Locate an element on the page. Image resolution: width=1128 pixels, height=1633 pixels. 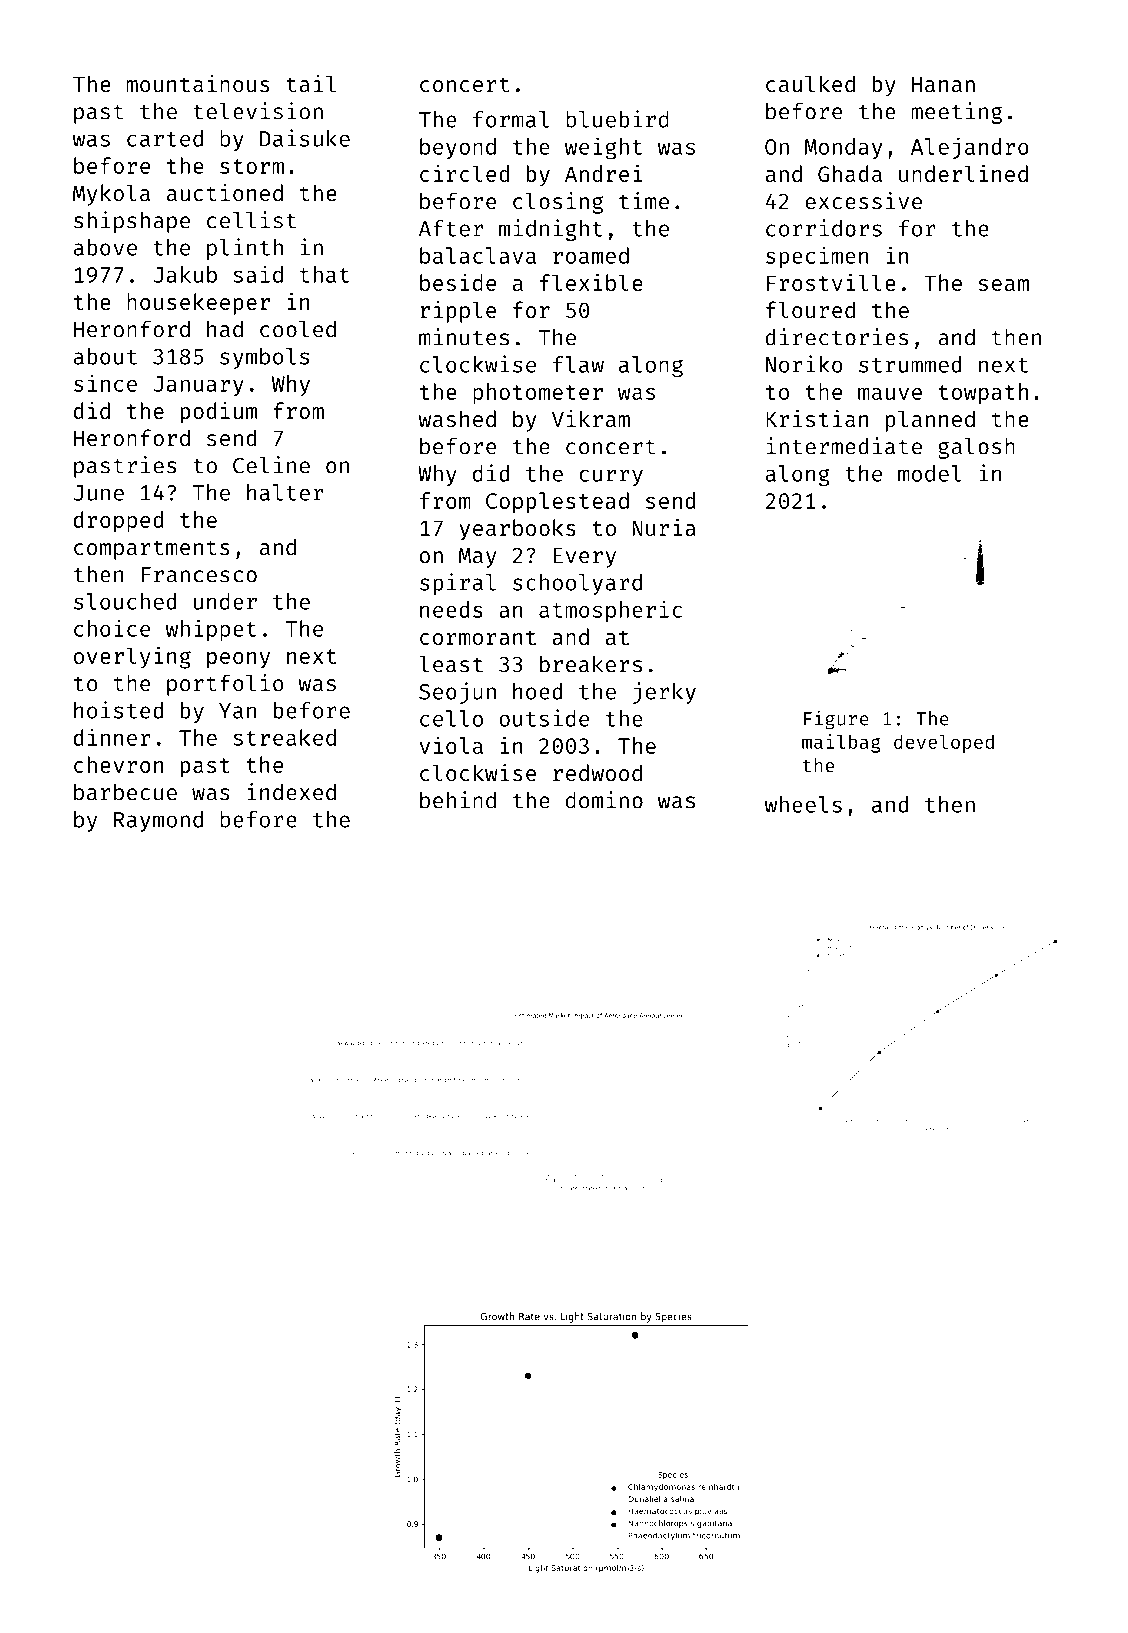
mailbag is located at coordinates (841, 743).
